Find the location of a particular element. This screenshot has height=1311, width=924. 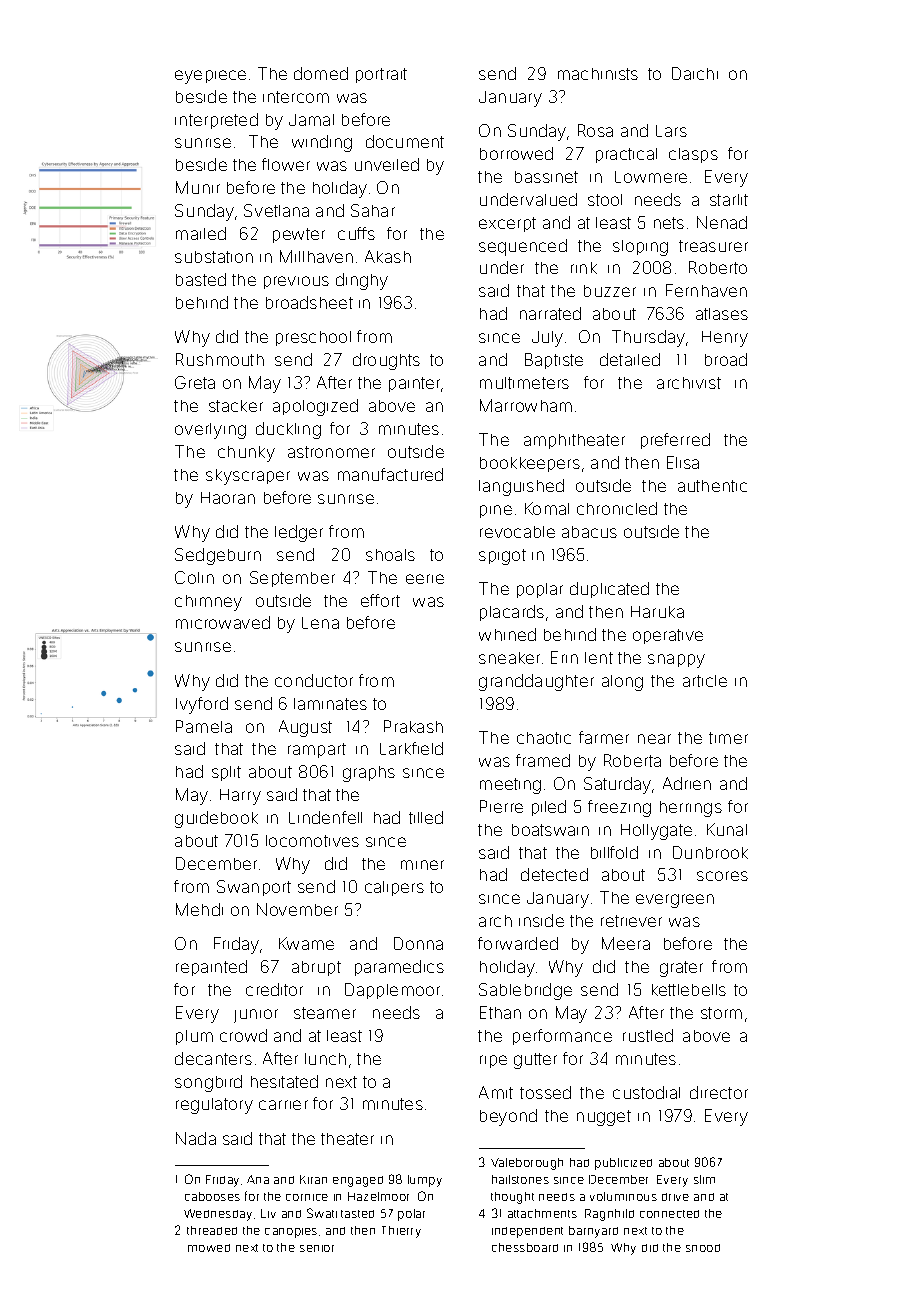

Jamal is located at coordinates (311, 120).
